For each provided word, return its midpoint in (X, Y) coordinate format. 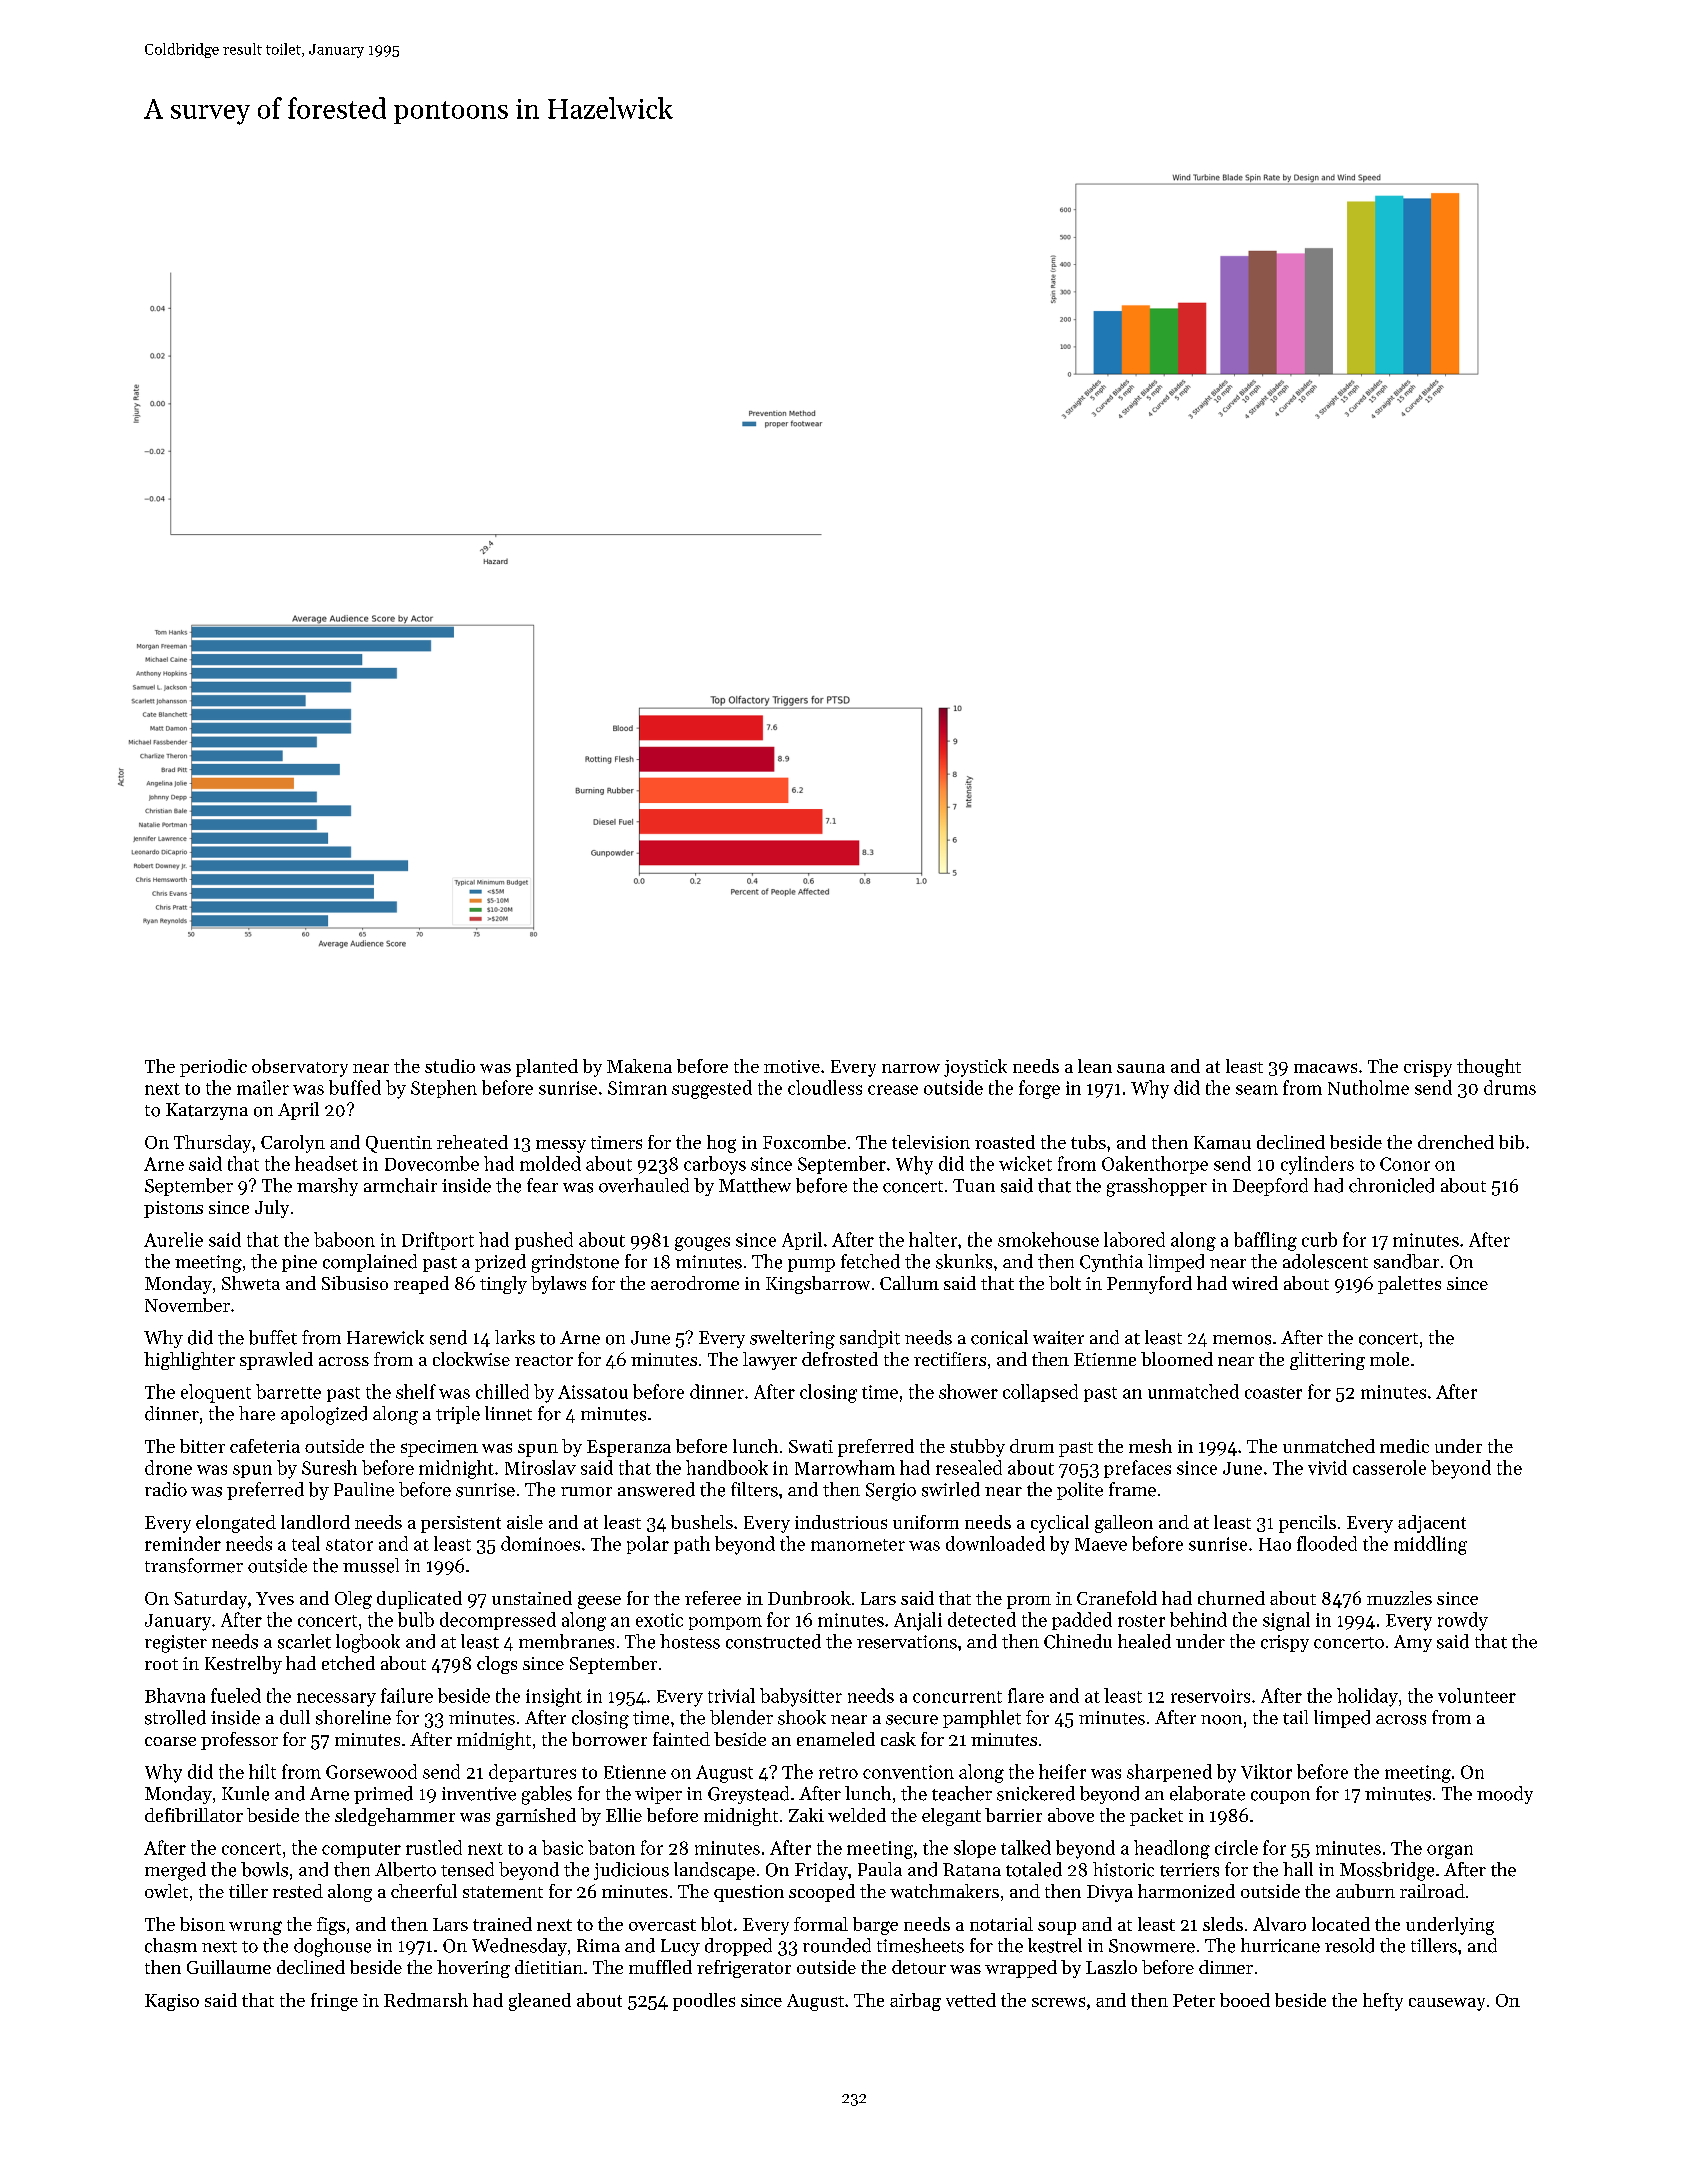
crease (893, 1090)
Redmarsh (426, 2000)
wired (1255, 1283)
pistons (173, 1209)
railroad (1432, 1891)
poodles (704, 2002)
